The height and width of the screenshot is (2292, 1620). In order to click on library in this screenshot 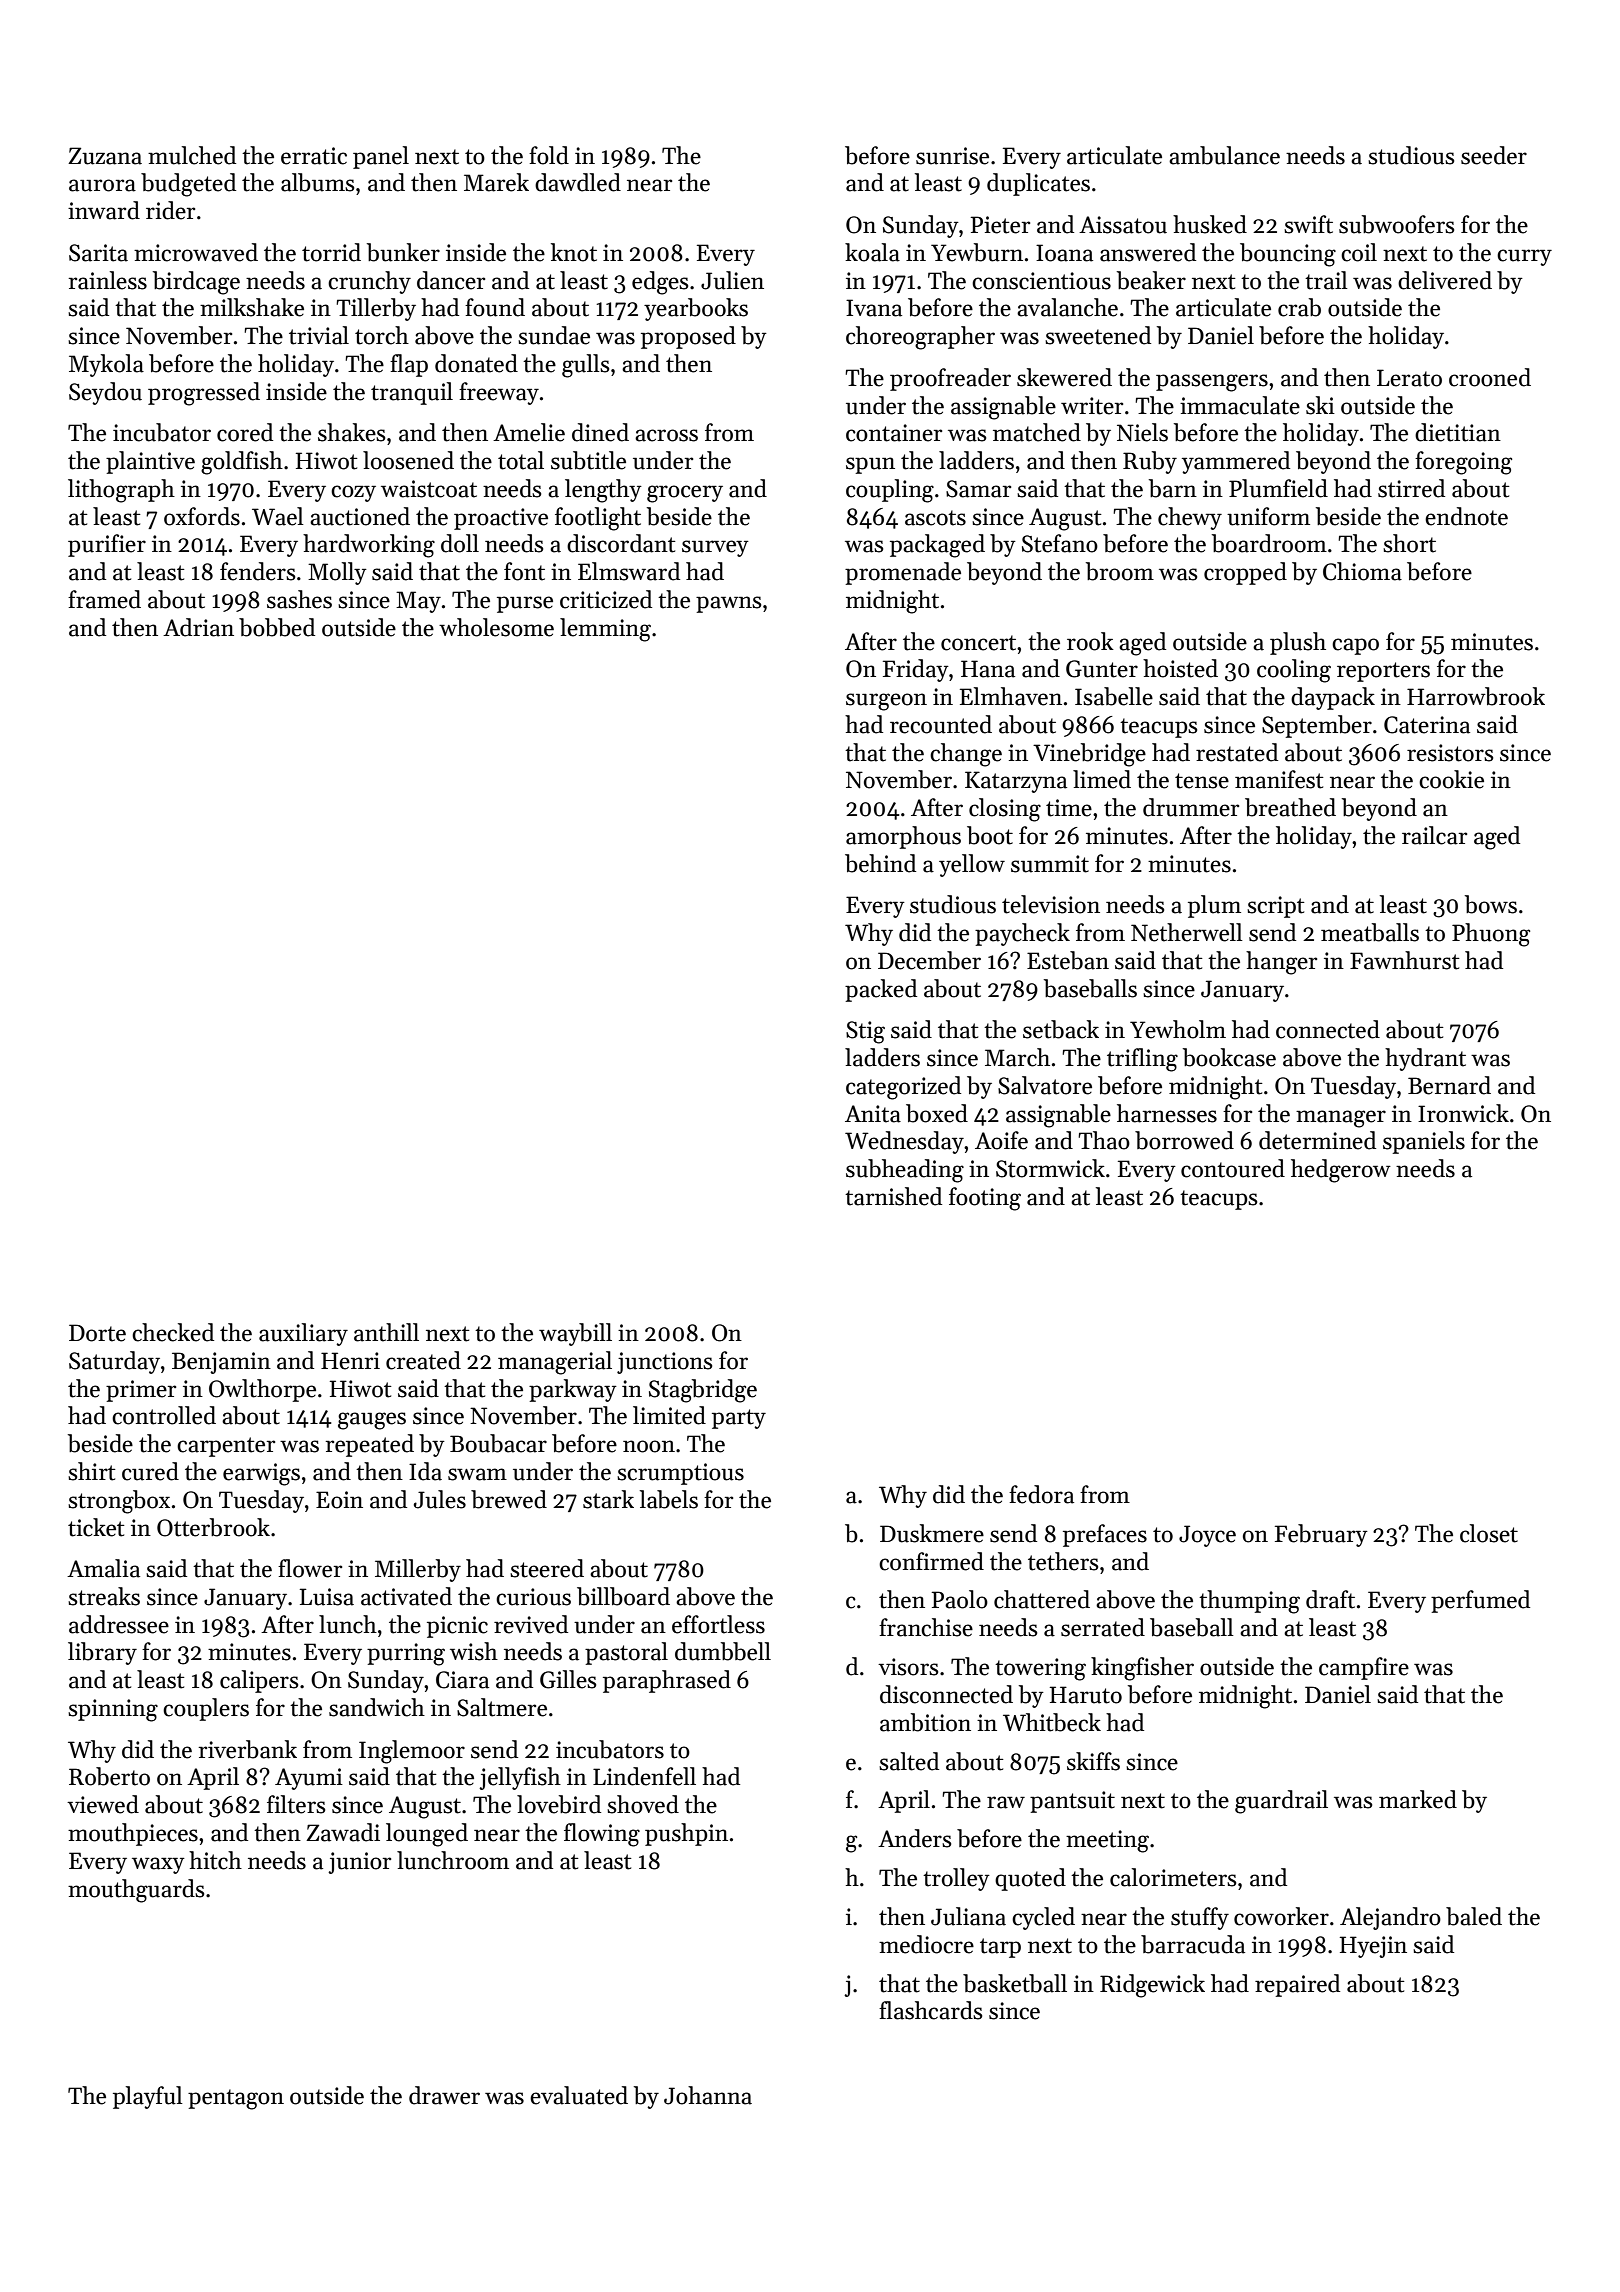, I will do `click(102, 1653)`.
